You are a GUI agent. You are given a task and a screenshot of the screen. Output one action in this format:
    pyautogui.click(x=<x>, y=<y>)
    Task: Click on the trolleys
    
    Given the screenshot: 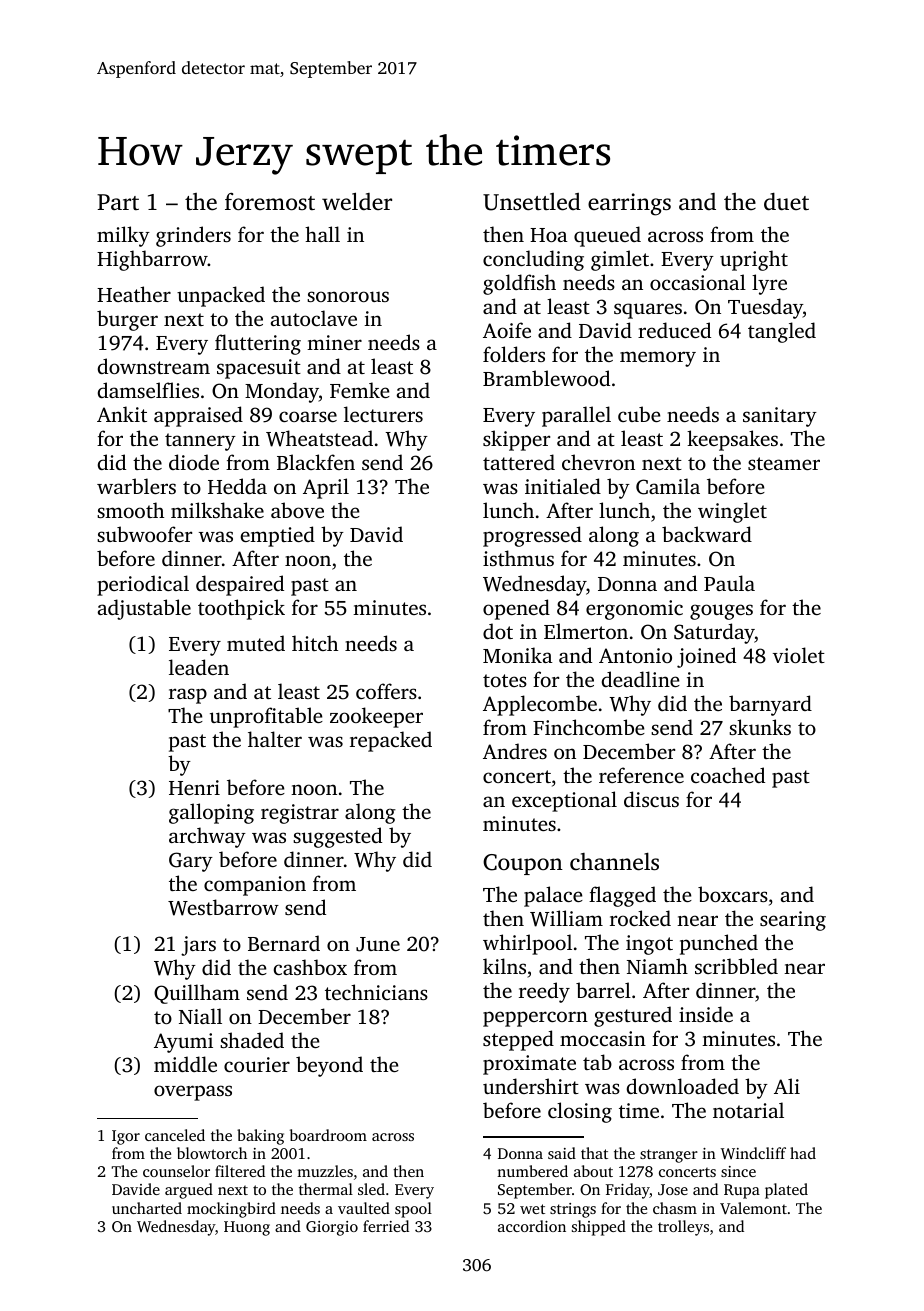 What is the action you would take?
    pyautogui.click(x=683, y=1228)
